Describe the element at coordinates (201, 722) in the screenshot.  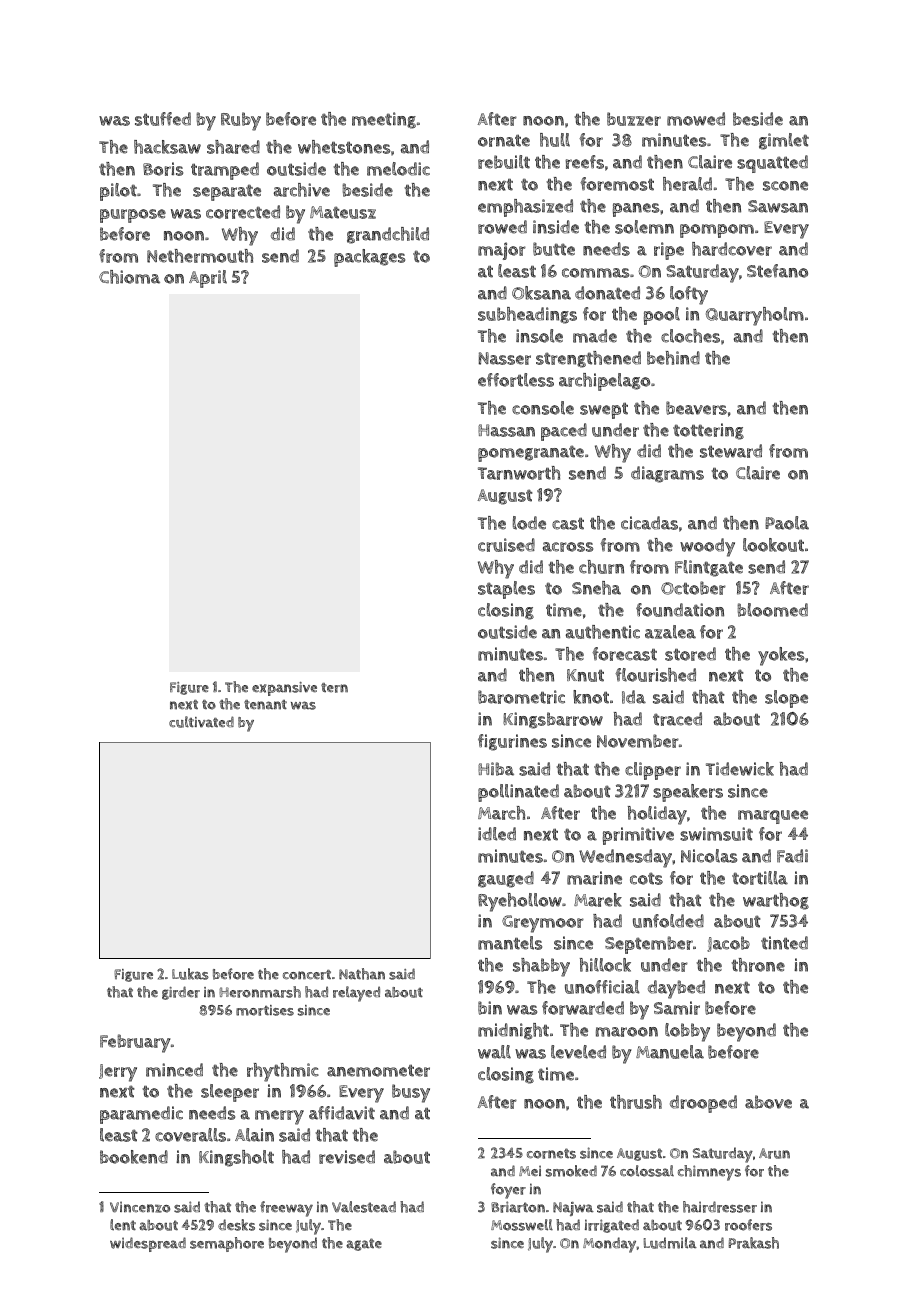
I see `cultivated` at that location.
